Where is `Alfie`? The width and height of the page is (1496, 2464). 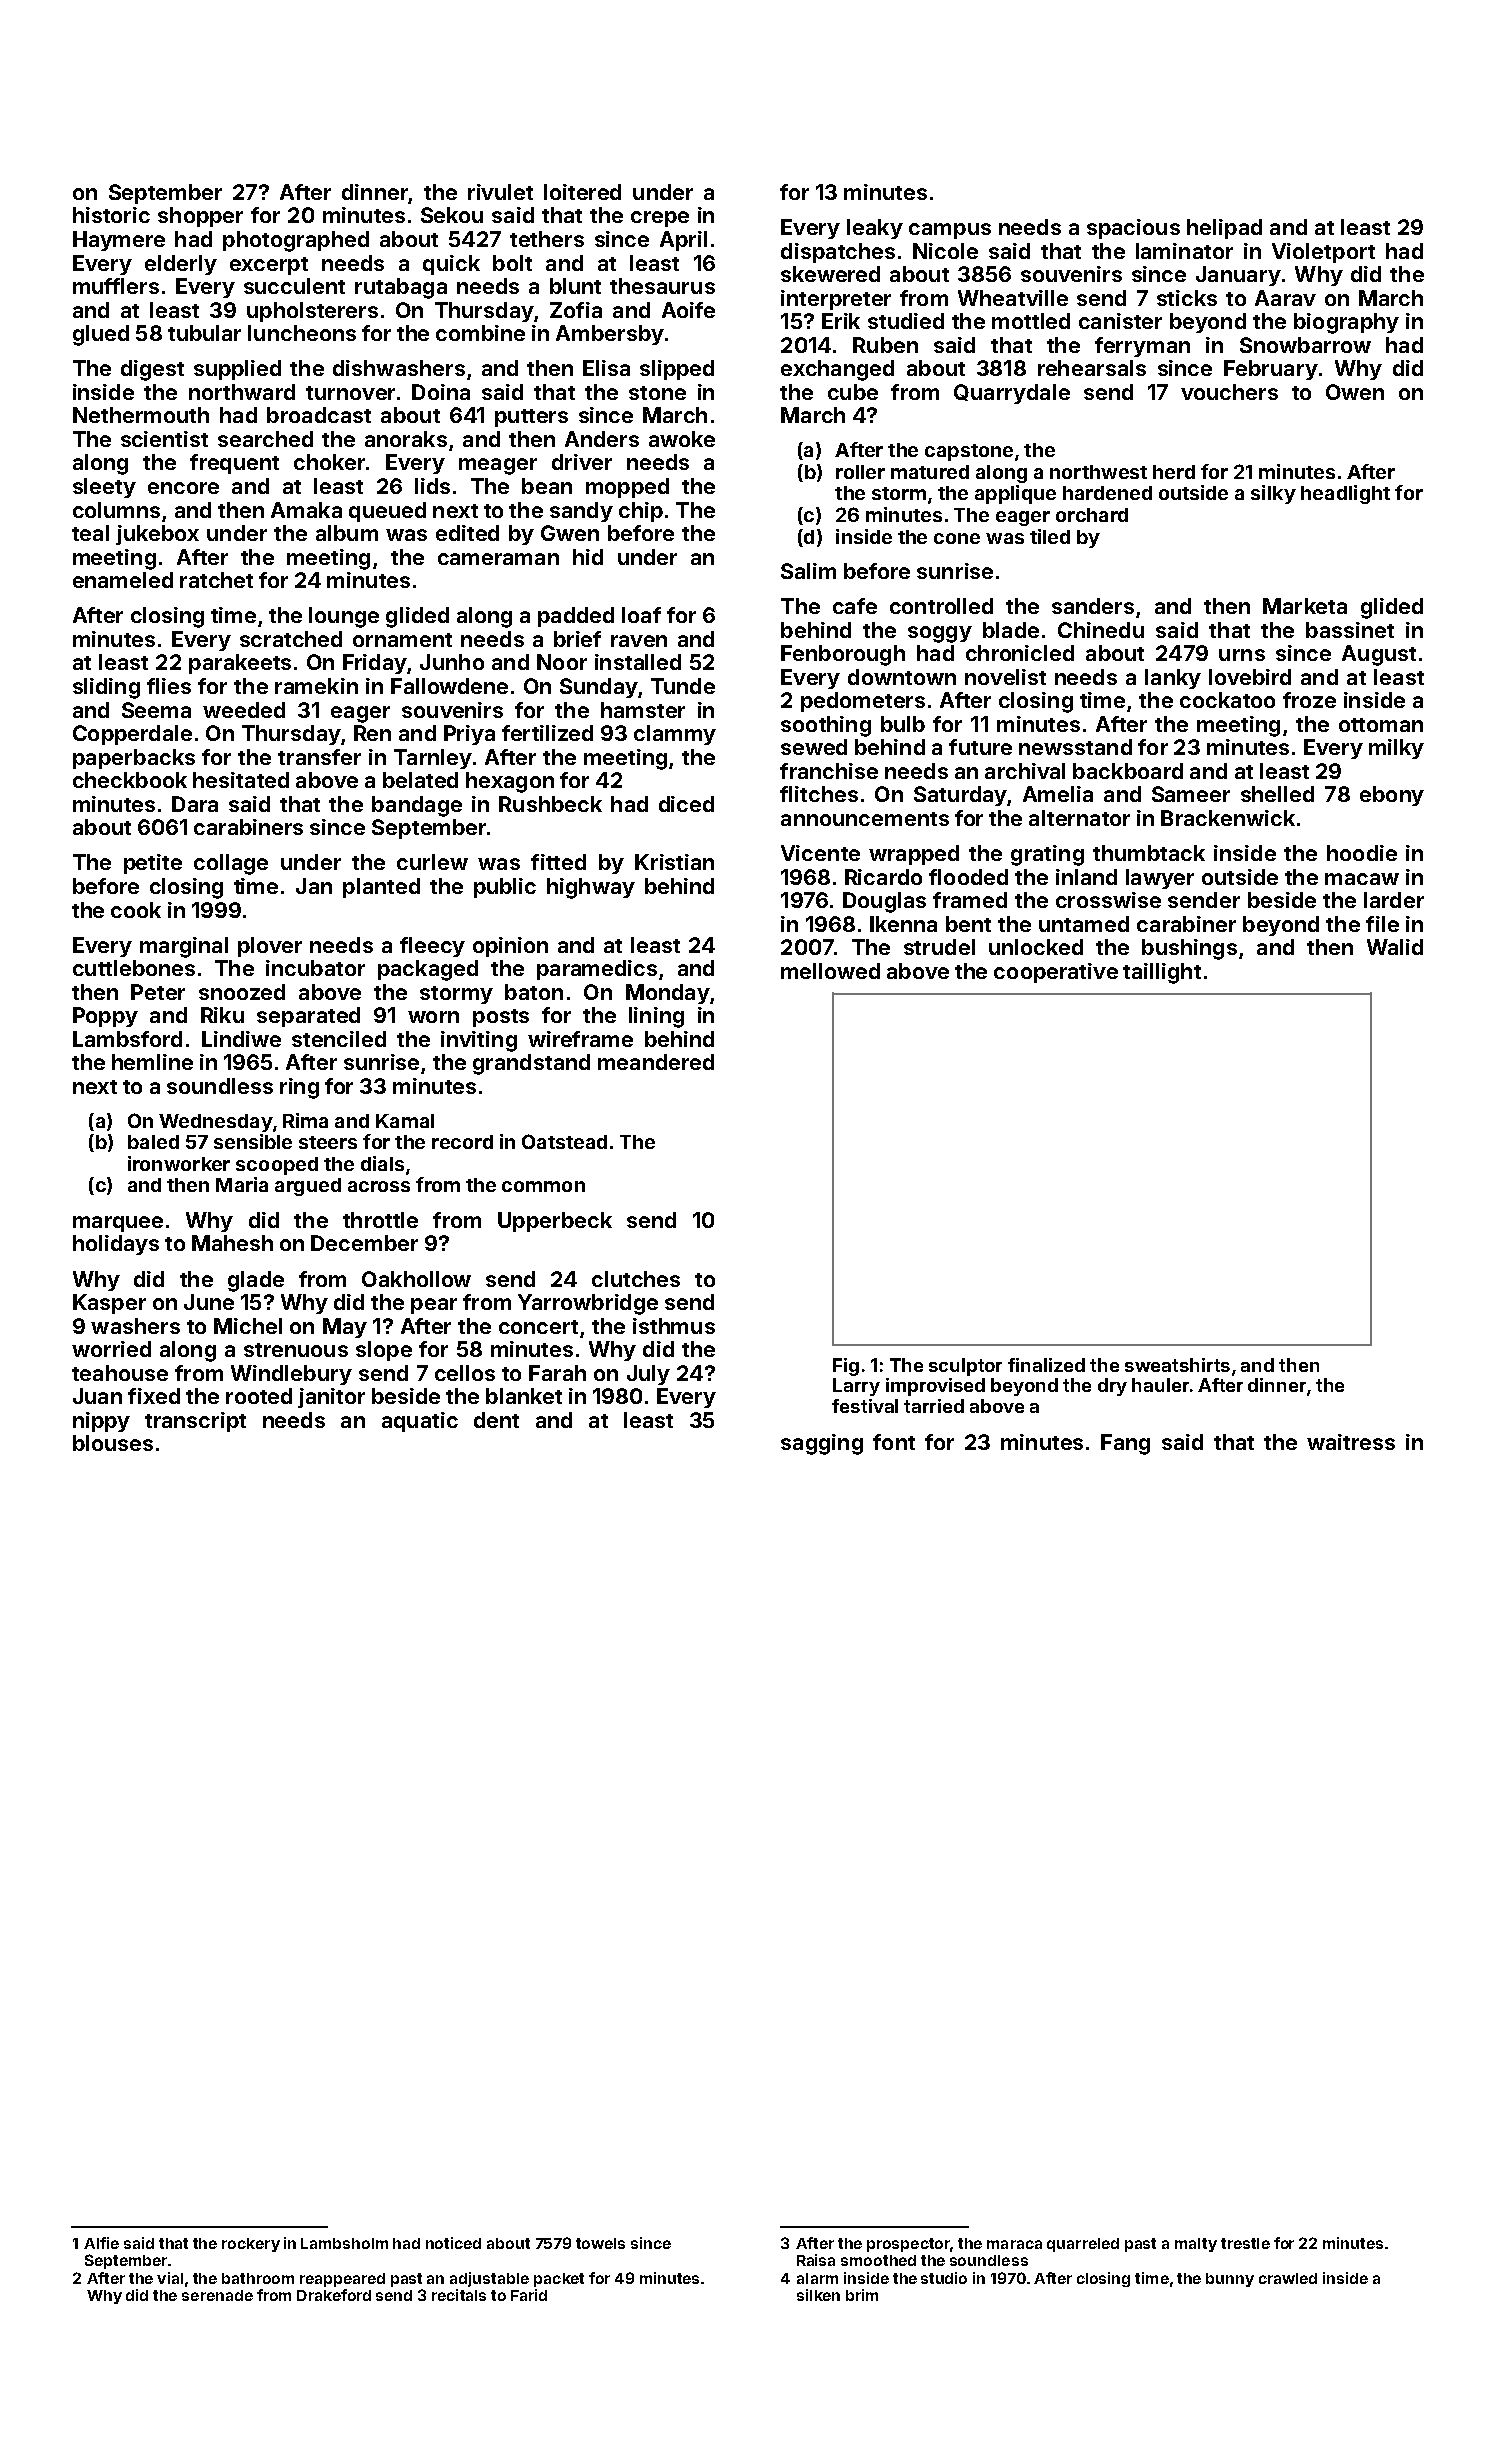 Alfie is located at coordinates (101, 2243).
